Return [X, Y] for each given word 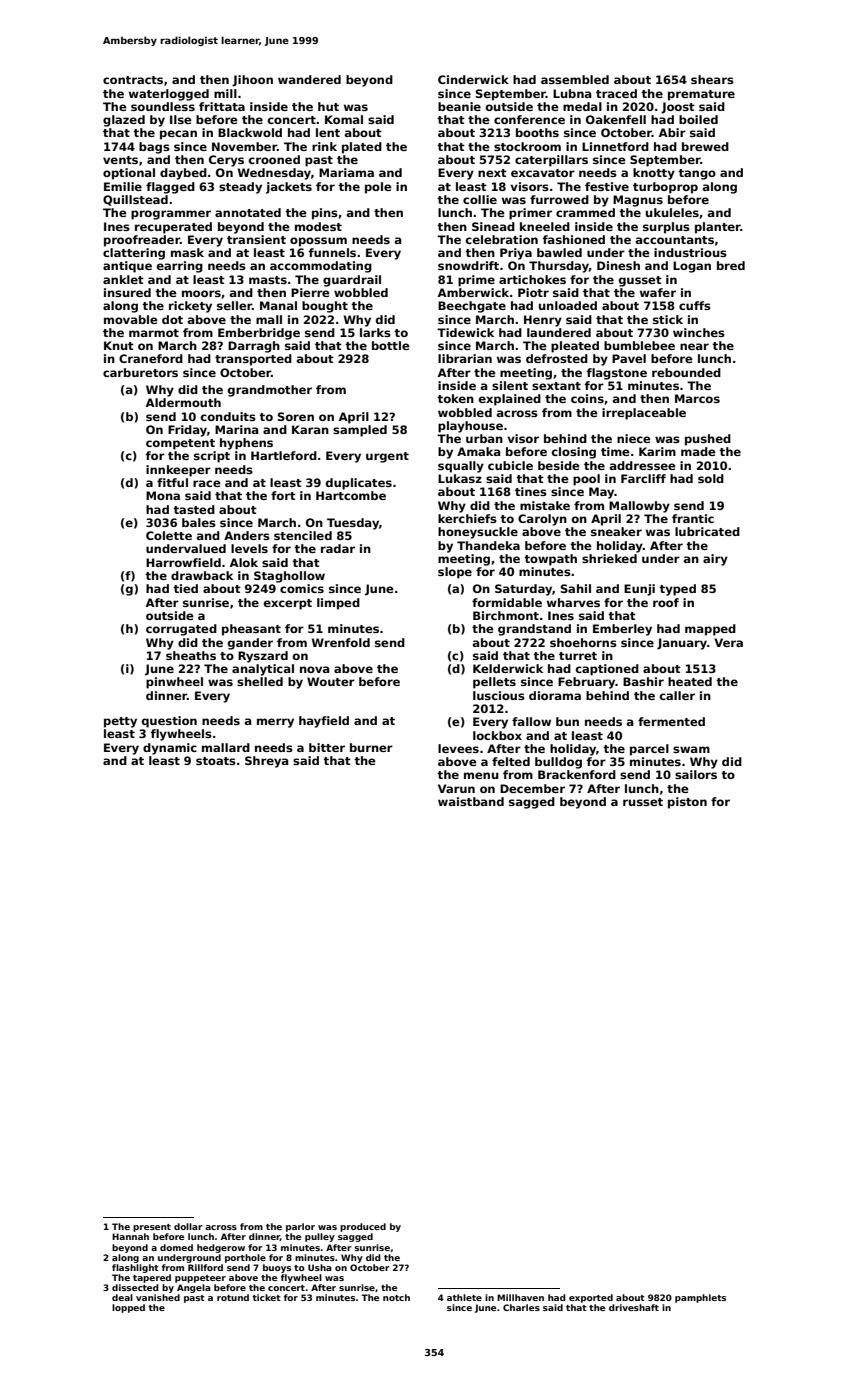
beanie [459, 106]
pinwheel [174, 683]
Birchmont [506, 615]
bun [567, 721]
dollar [188, 1226]
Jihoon [252, 81]
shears [712, 79]
